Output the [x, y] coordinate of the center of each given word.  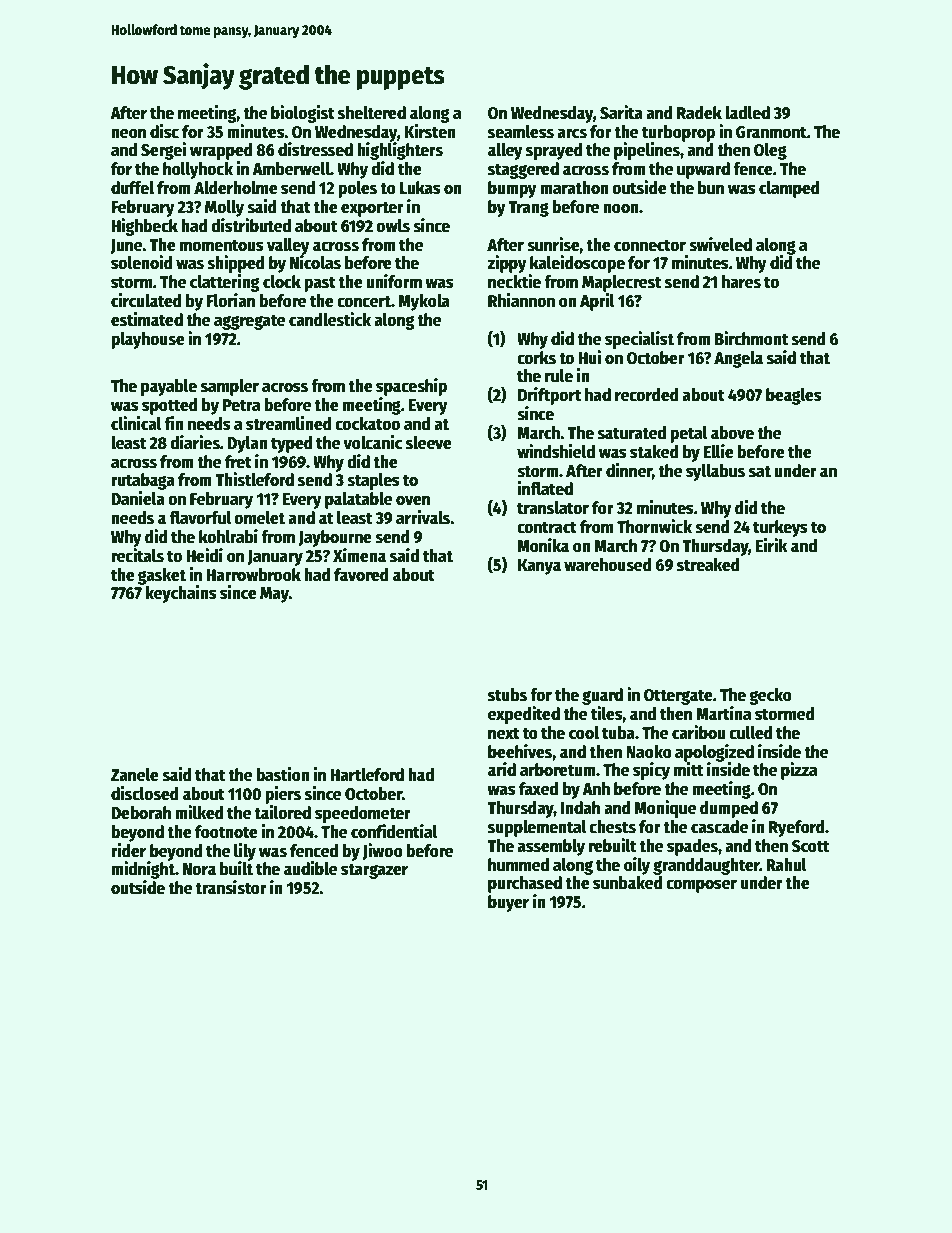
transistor [231, 887]
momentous [222, 245]
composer [701, 886]
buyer [508, 903]
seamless [521, 132]
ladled [747, 113]
